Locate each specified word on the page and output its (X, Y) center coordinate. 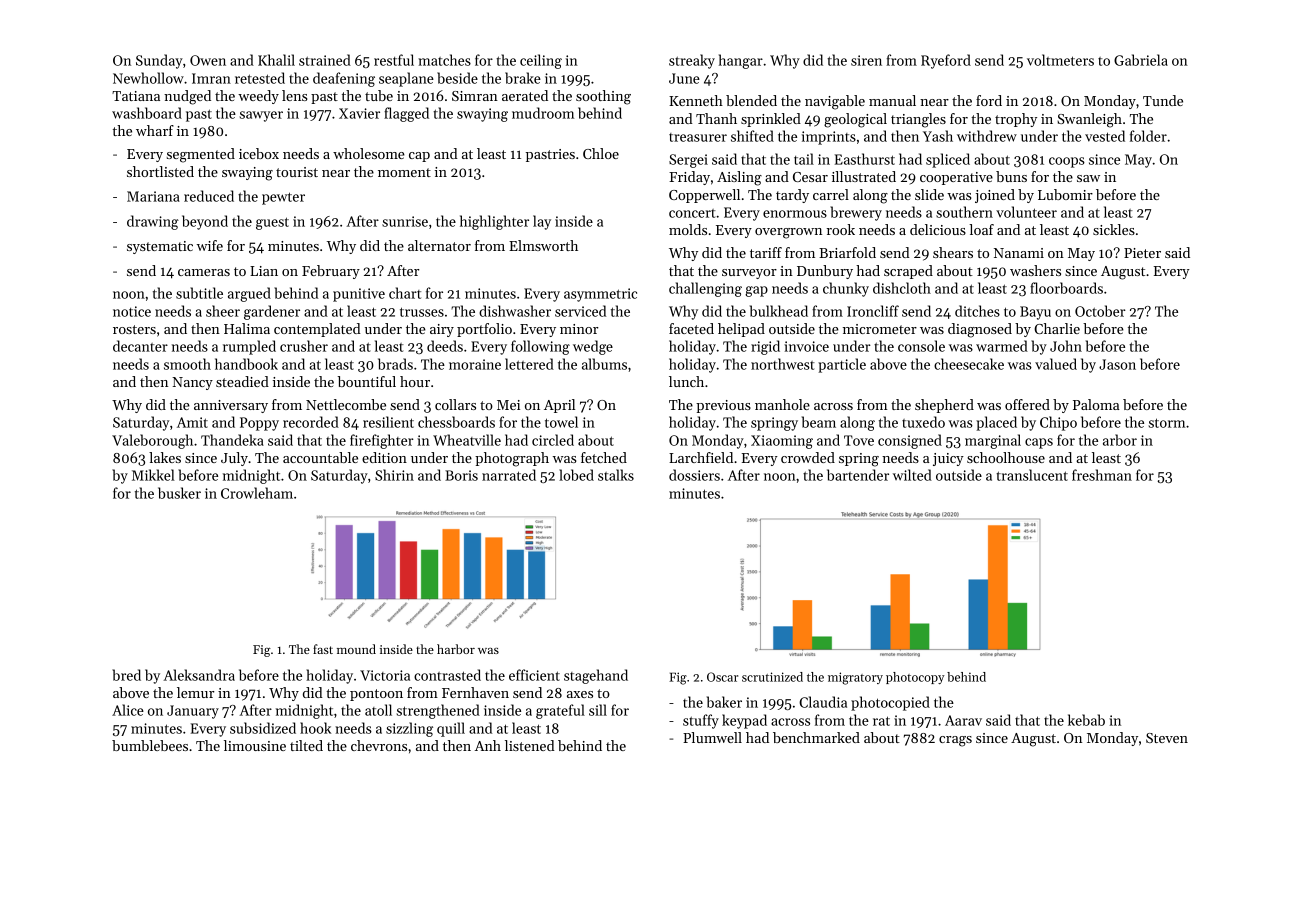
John (1066, 346)
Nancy (192, 383)
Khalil (276, 60)
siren (866, 60)
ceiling (541, 61)
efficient (534, 675)
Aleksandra (199, 675)
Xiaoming (782, 442)
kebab (1086, 720)
